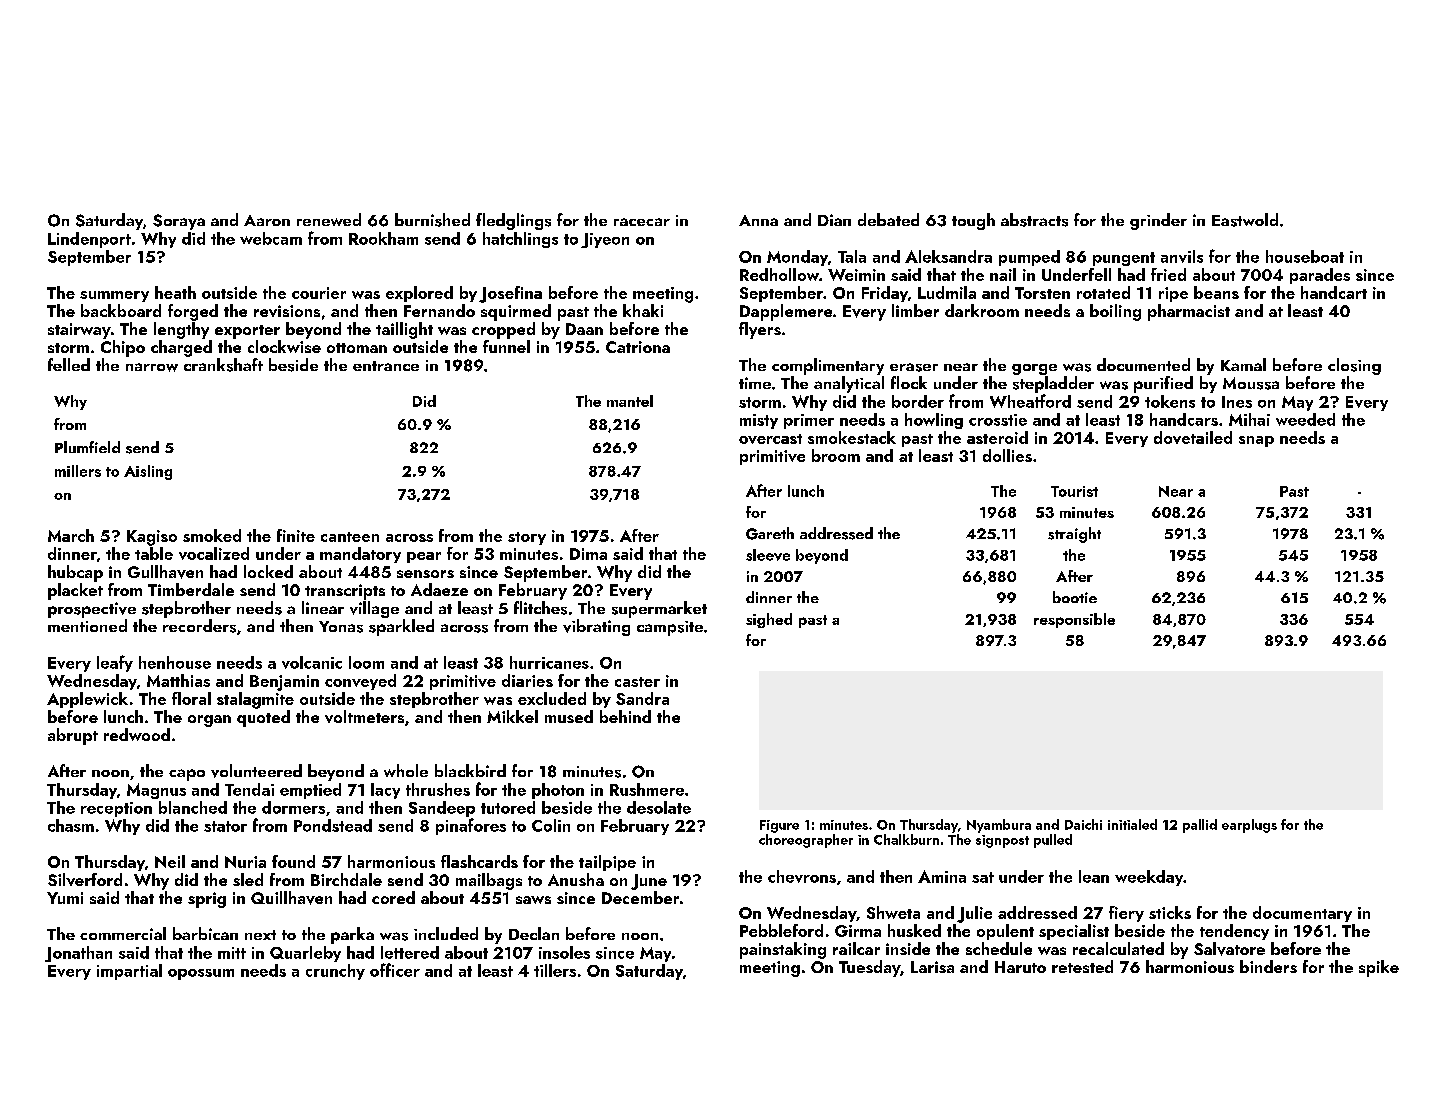 This image has height=1120, width=1450. Describe the element at coordinates (267, 220) in the image. I see `Aaron` at that location.
